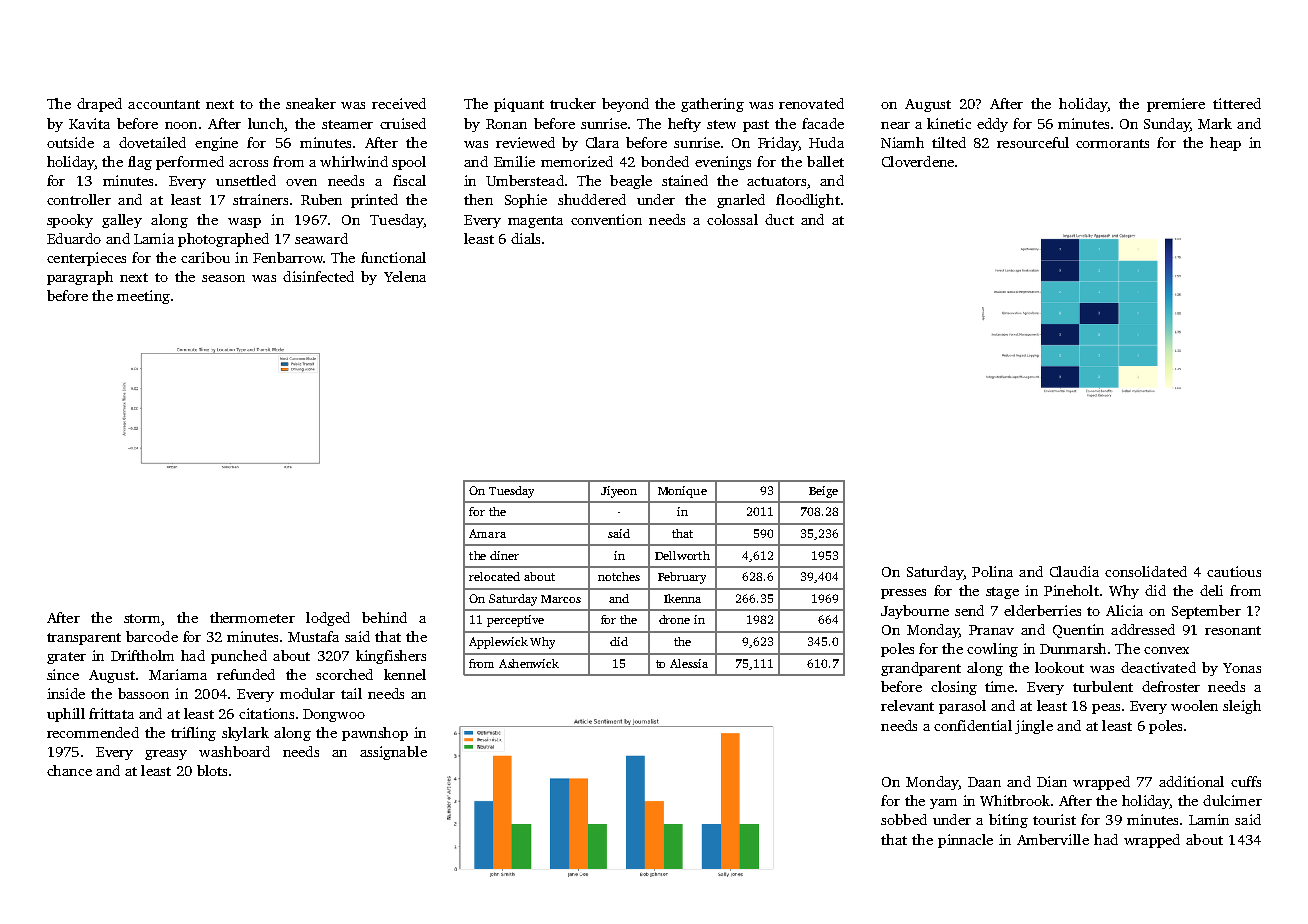 This screenshot has height=924, width=1308. What do you see at coordinates (823, 492) in the screenshot?
I see `Beige` at bounding box center [823, 492].
